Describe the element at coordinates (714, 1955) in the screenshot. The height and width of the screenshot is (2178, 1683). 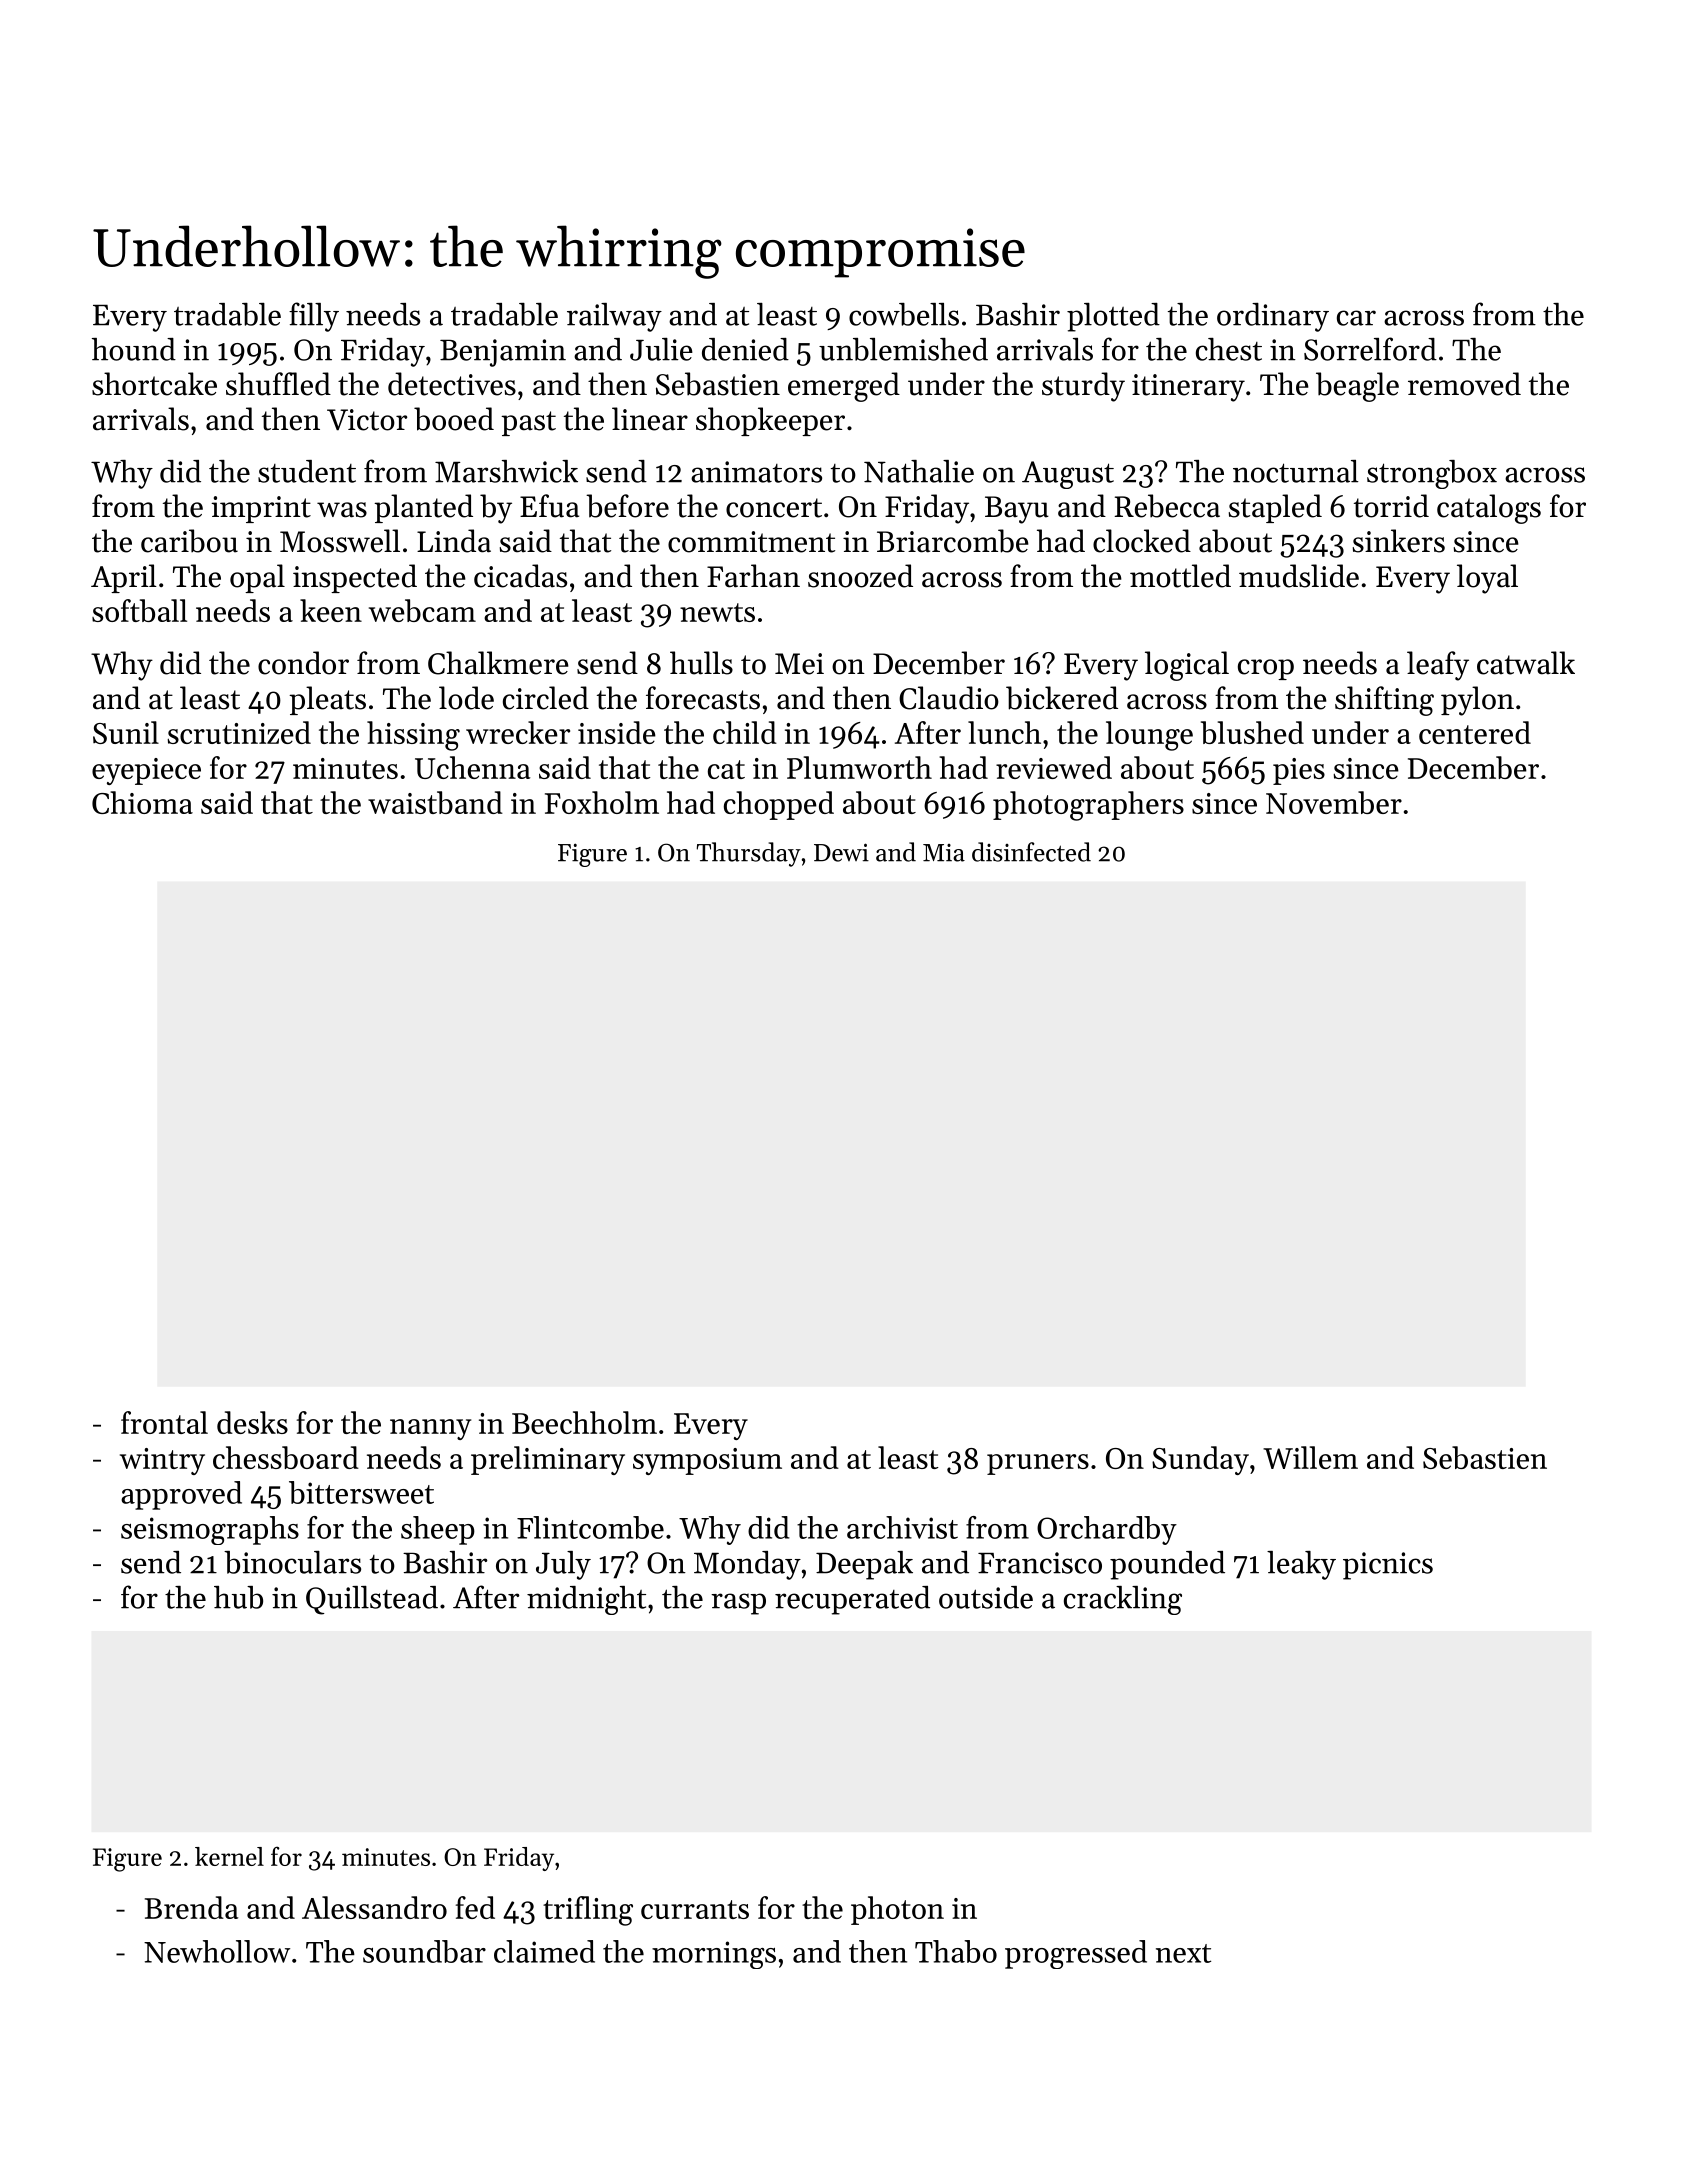
I see `mornings` at that location.
